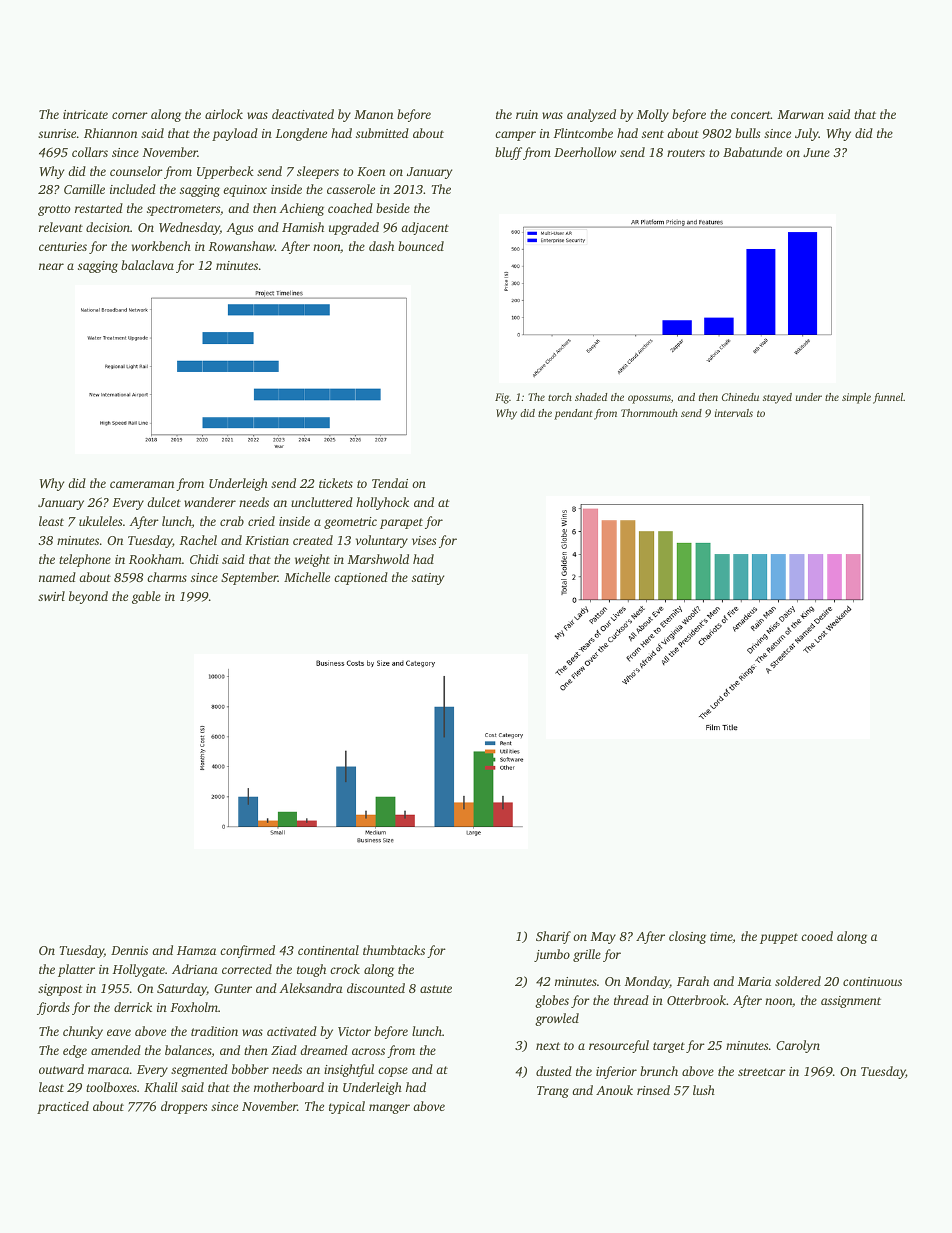  I want to click on manger, so click(389, 1109).
